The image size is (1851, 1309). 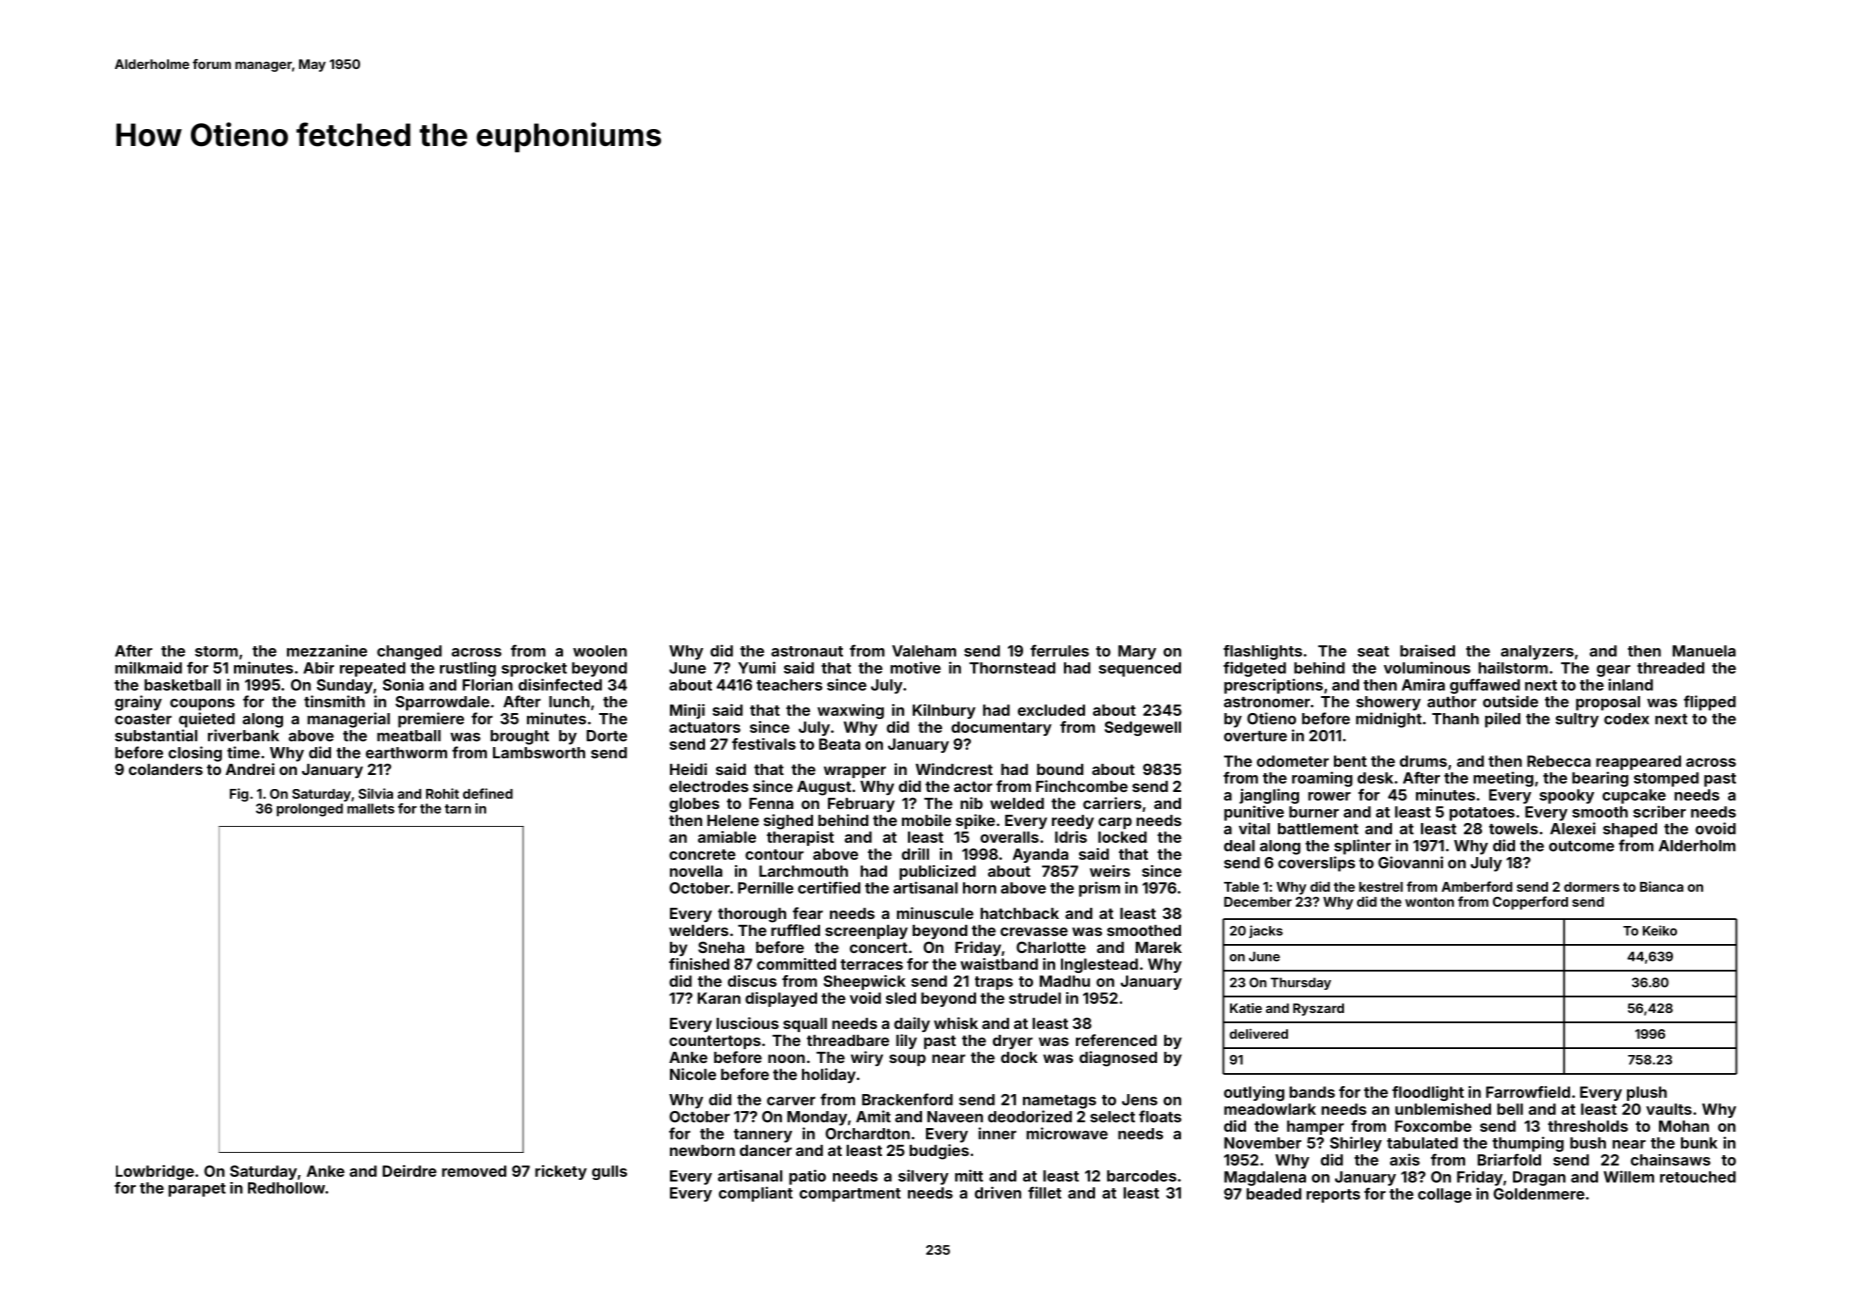 I want to click on fidgeted, so click(x=1254, y=669).
